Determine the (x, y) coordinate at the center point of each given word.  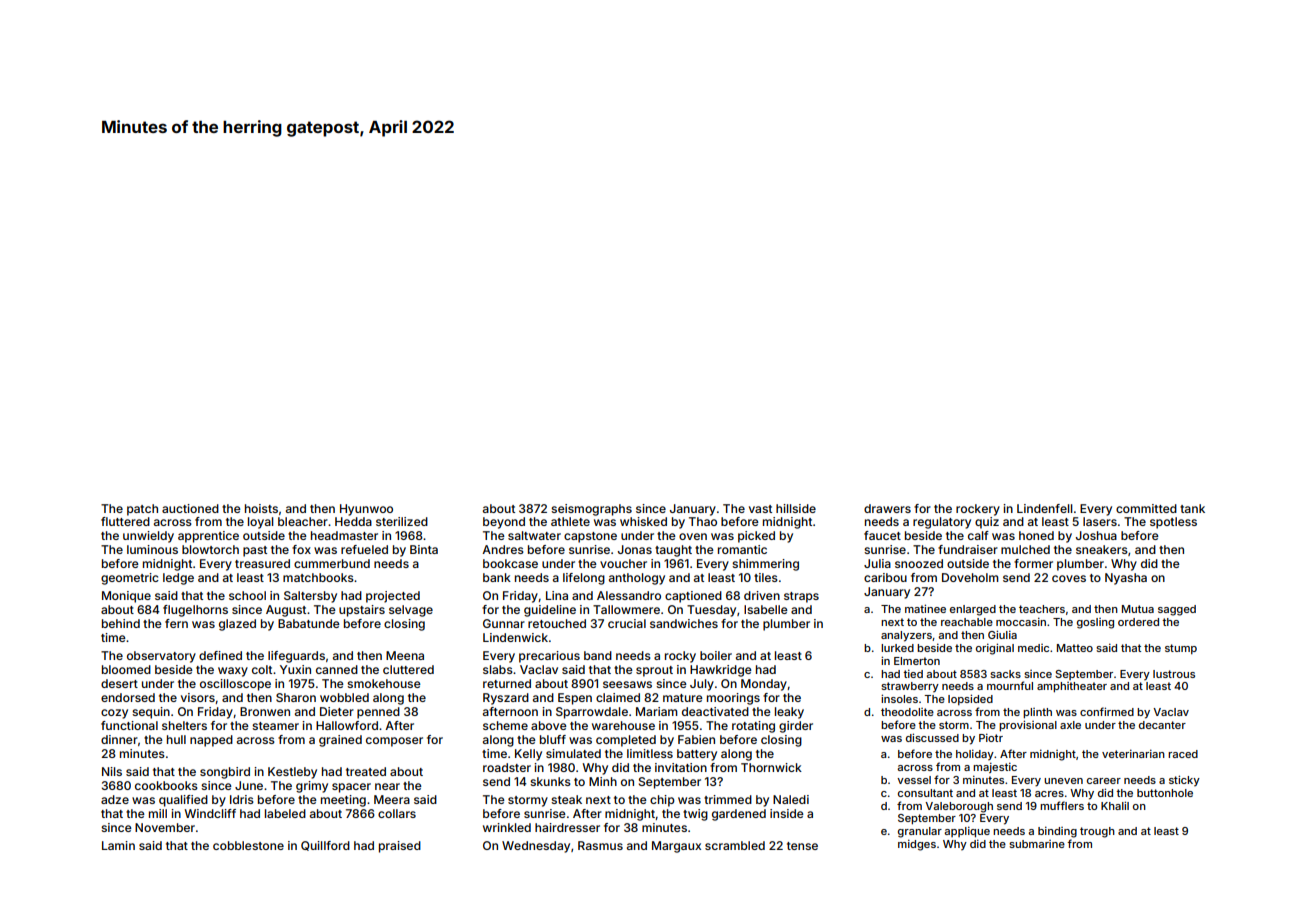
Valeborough (959, 807)
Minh (603, 781)
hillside (796, 508)
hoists (261, 508)
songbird (225, 773)
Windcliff (210, 813)
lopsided (970, 699)
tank (1192, 508)
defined (220, 655)
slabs (498, 669)
